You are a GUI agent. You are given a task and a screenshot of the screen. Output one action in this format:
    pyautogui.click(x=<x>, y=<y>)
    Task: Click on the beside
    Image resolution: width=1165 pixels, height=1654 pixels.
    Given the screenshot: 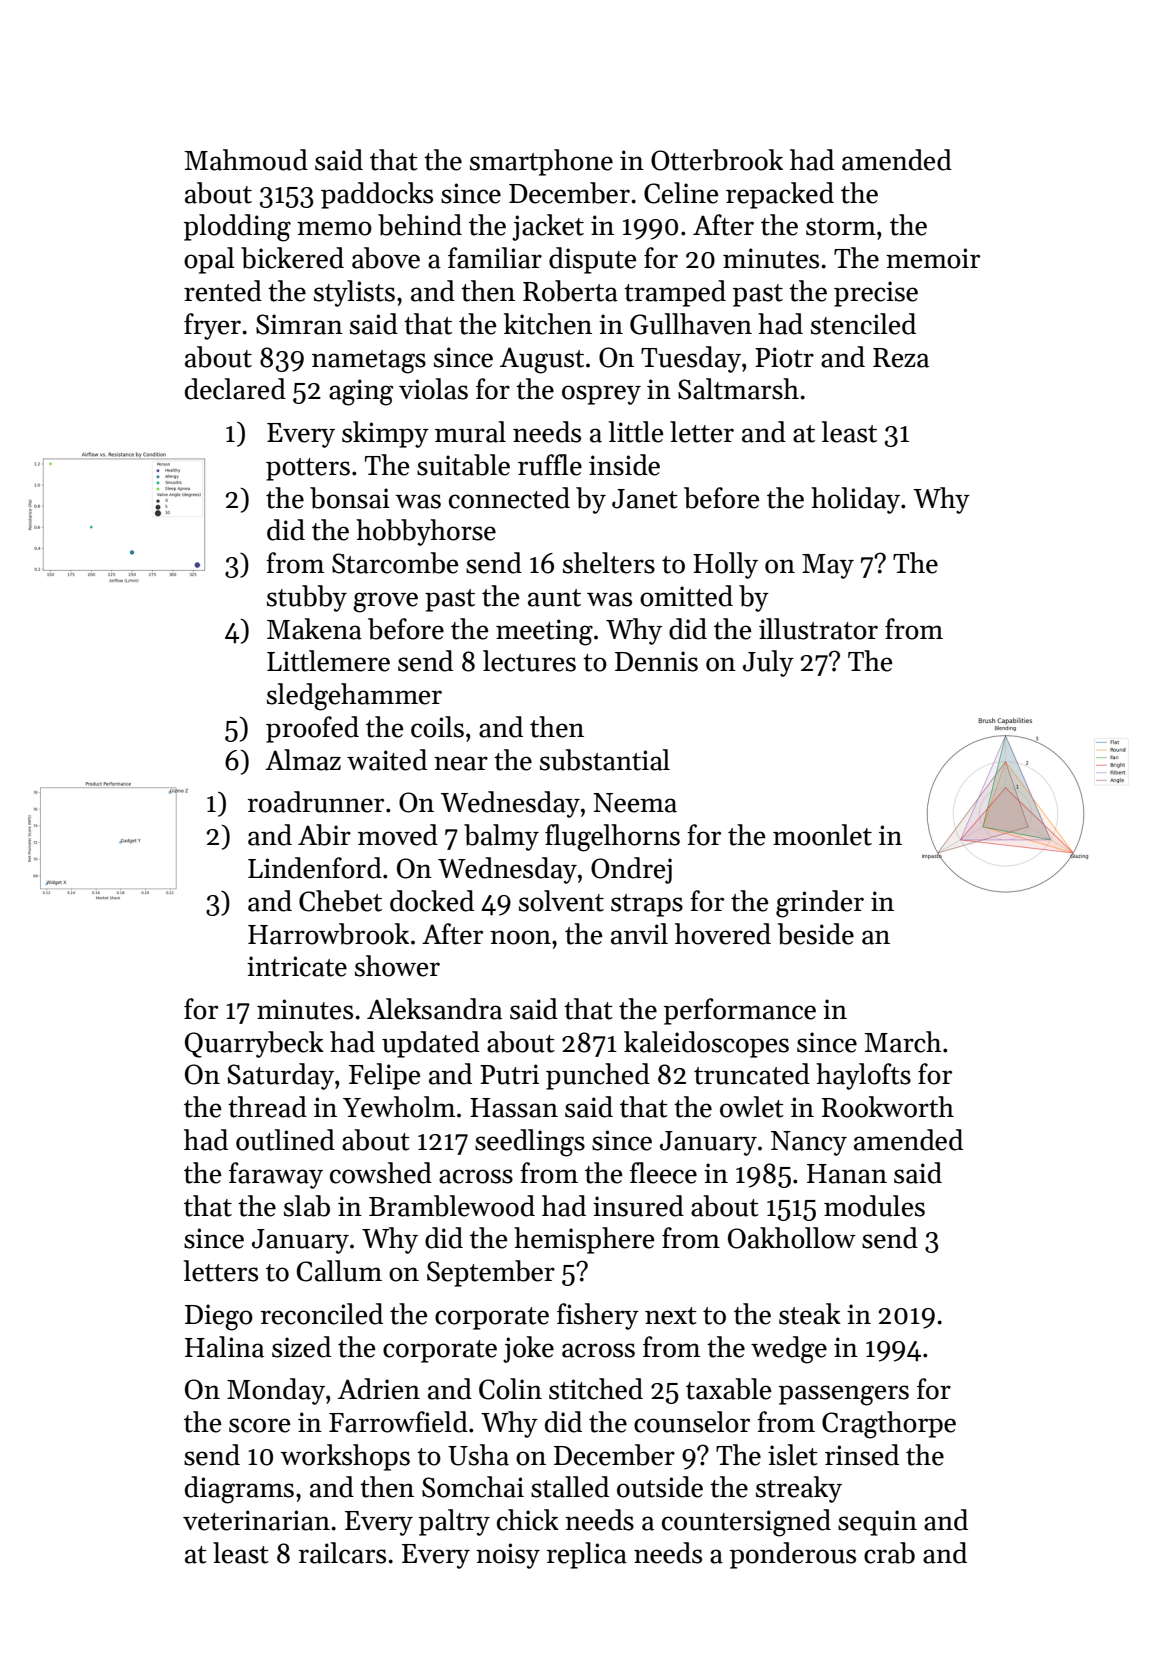 What is the action you would take?
    pyautogui.click(x=815, y=934)
